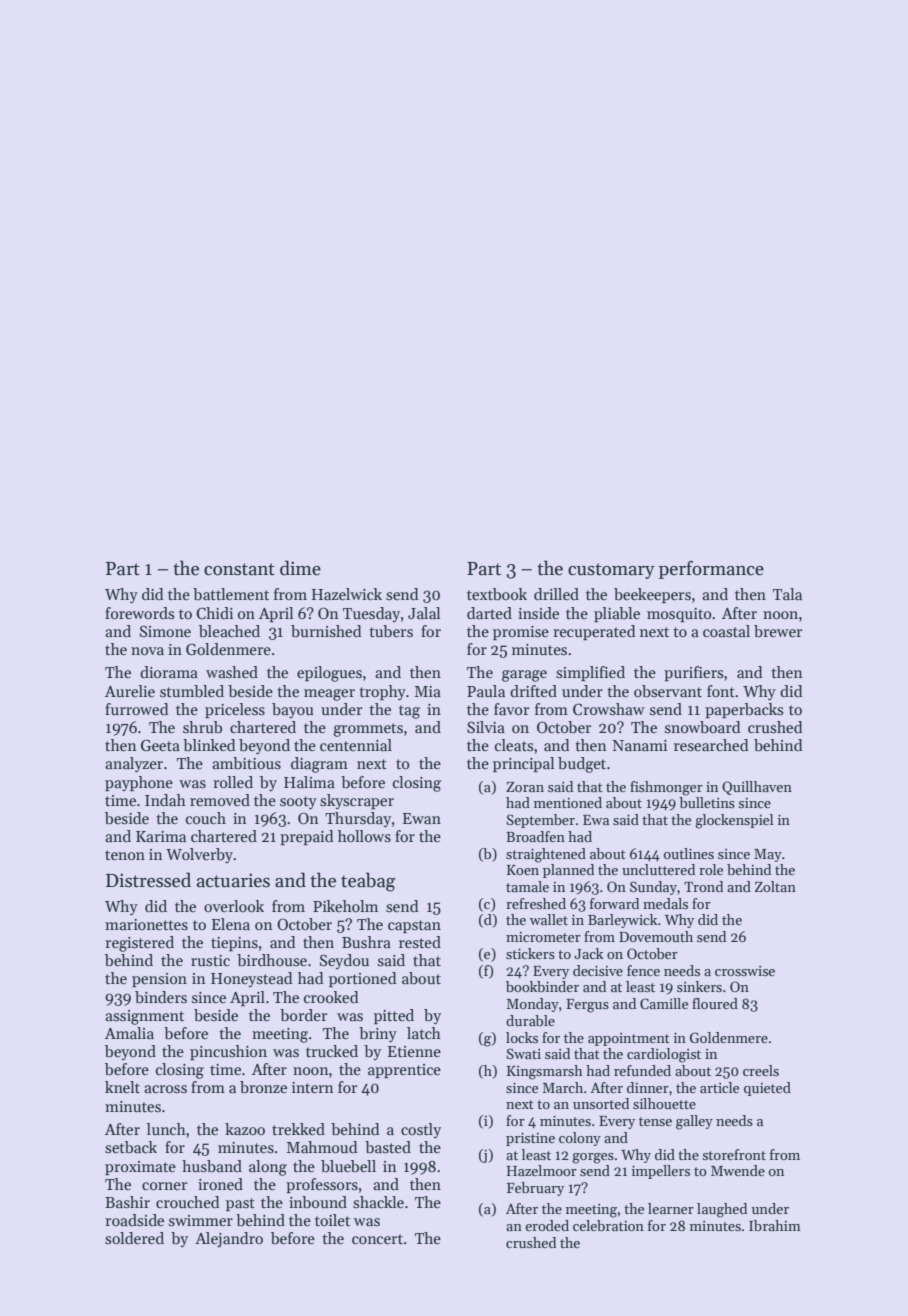 This screenshot has height=1316, width=908. What do you see at coordinates (421, 1130) in the screenshot?
I see `costly` at bounding box center [421, 1130].
